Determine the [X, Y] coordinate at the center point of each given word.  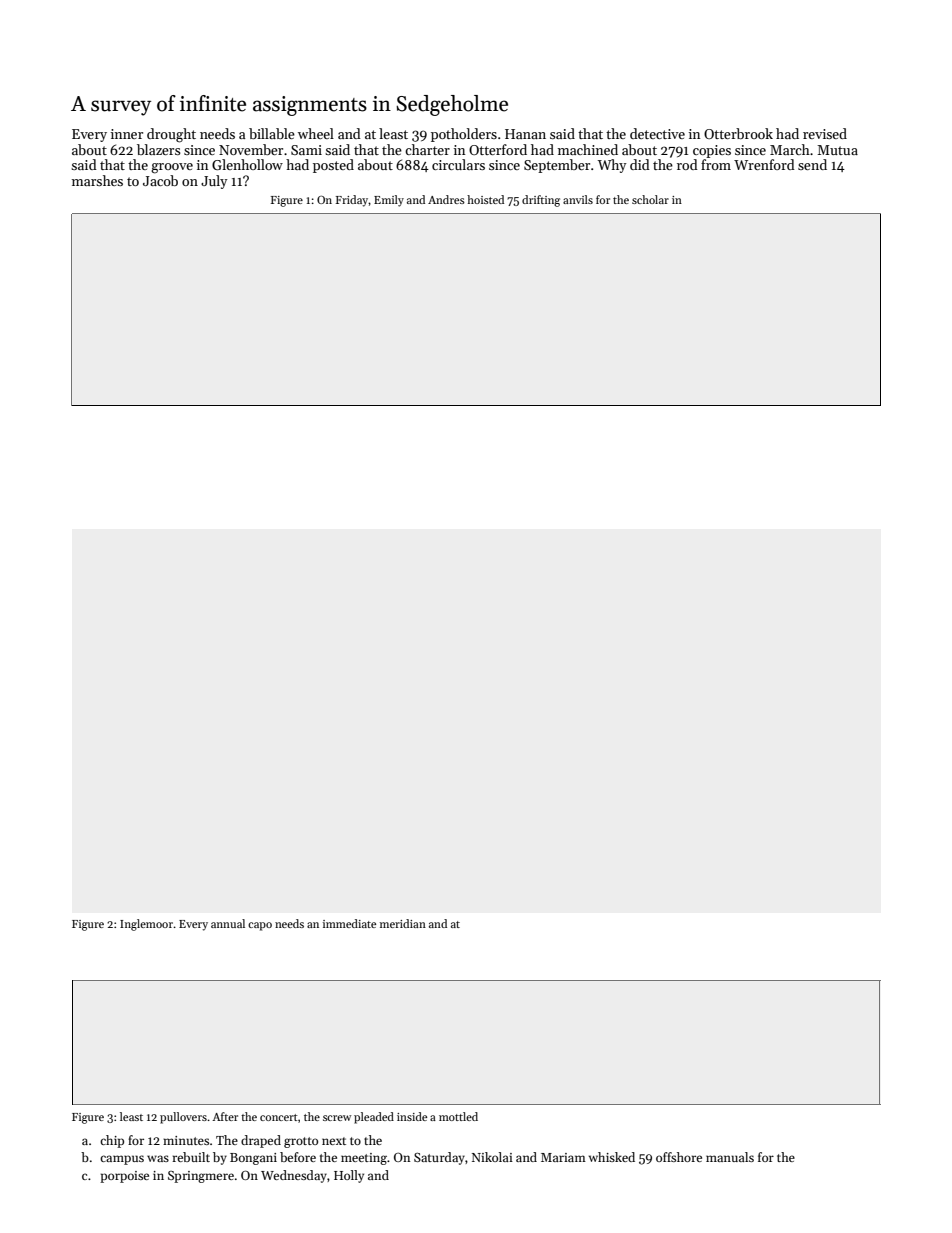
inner [127, 134]
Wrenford [764, 164]
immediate [349, 923]
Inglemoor [146, 925]
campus [122, 1160]
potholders [464, 135]
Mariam [563, 1157]
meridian [403, 923]
